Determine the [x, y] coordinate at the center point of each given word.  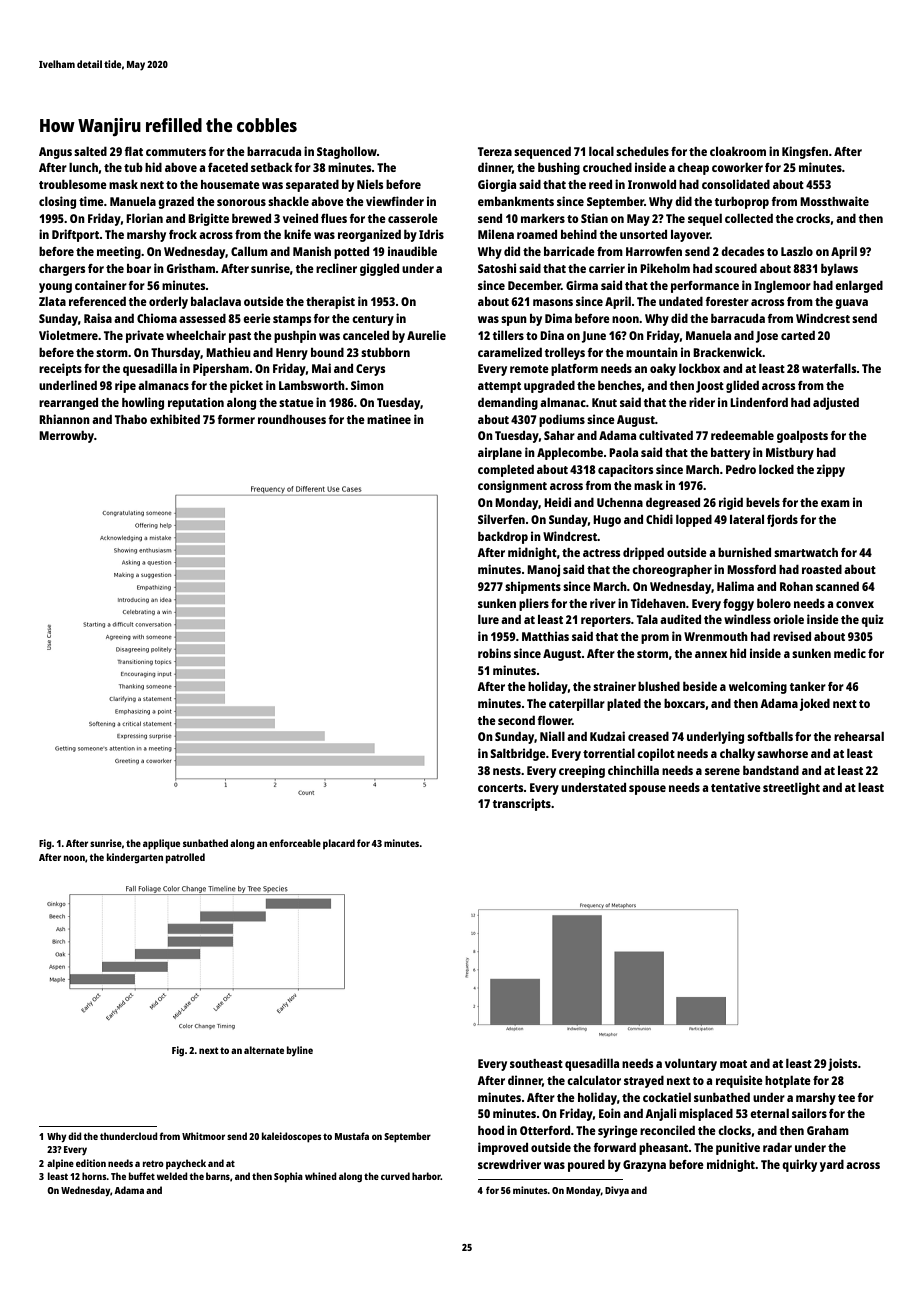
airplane [500, 453]
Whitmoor [203, 1136]
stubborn [385, 352]
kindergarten [135, 858]
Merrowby [66, 437]
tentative [736, 787]
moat [733, 1064]
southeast [536, 1063]
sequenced [542, 153]
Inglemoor [782, 287]
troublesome [73, 184]
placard [339, 844]
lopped [694, 521]
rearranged [68, 404]
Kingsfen [805, 152]
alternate [264, 1050]
